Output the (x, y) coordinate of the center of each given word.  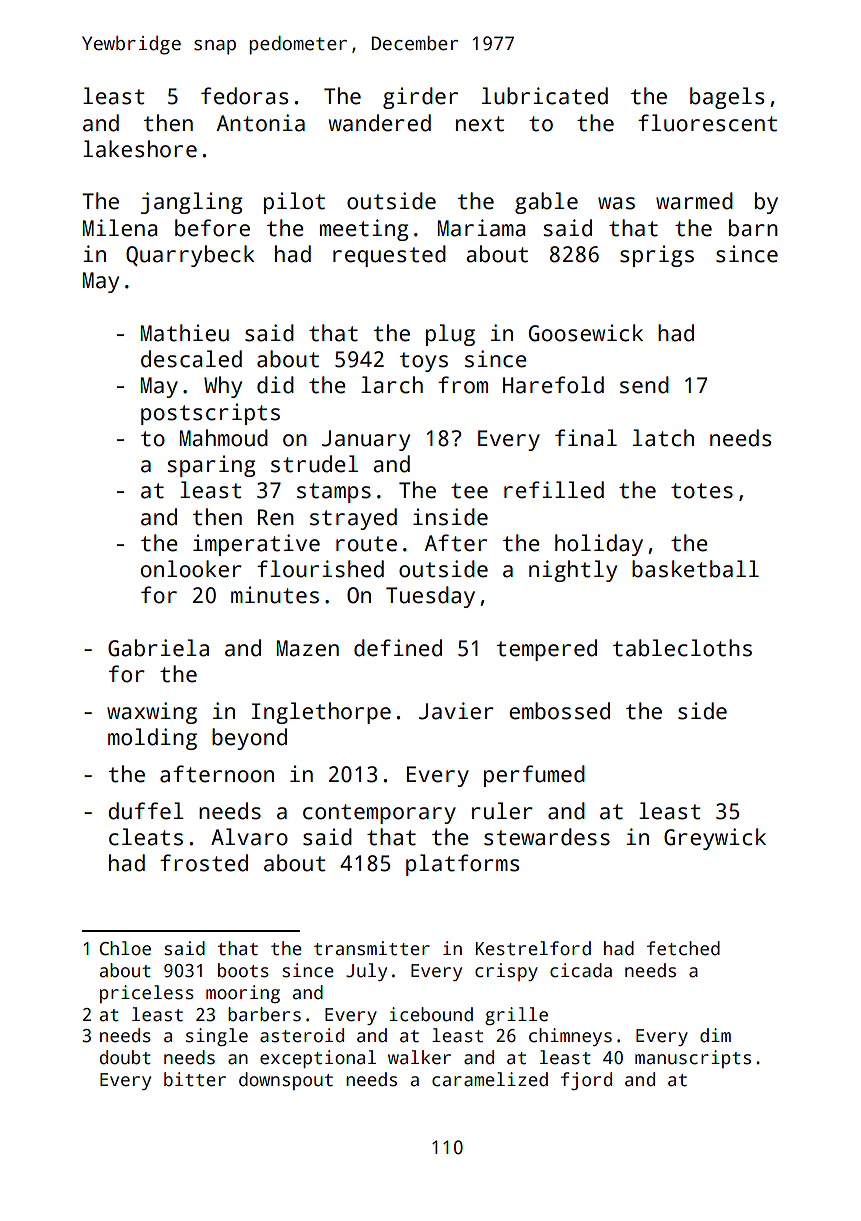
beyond (249, 739)
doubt (125, 1057)
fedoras (244, 96)
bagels (727, 98)
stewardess (547, 837)
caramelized (490, 1079)
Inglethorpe (321, 713)
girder (420, 98)
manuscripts (693, 1059)
